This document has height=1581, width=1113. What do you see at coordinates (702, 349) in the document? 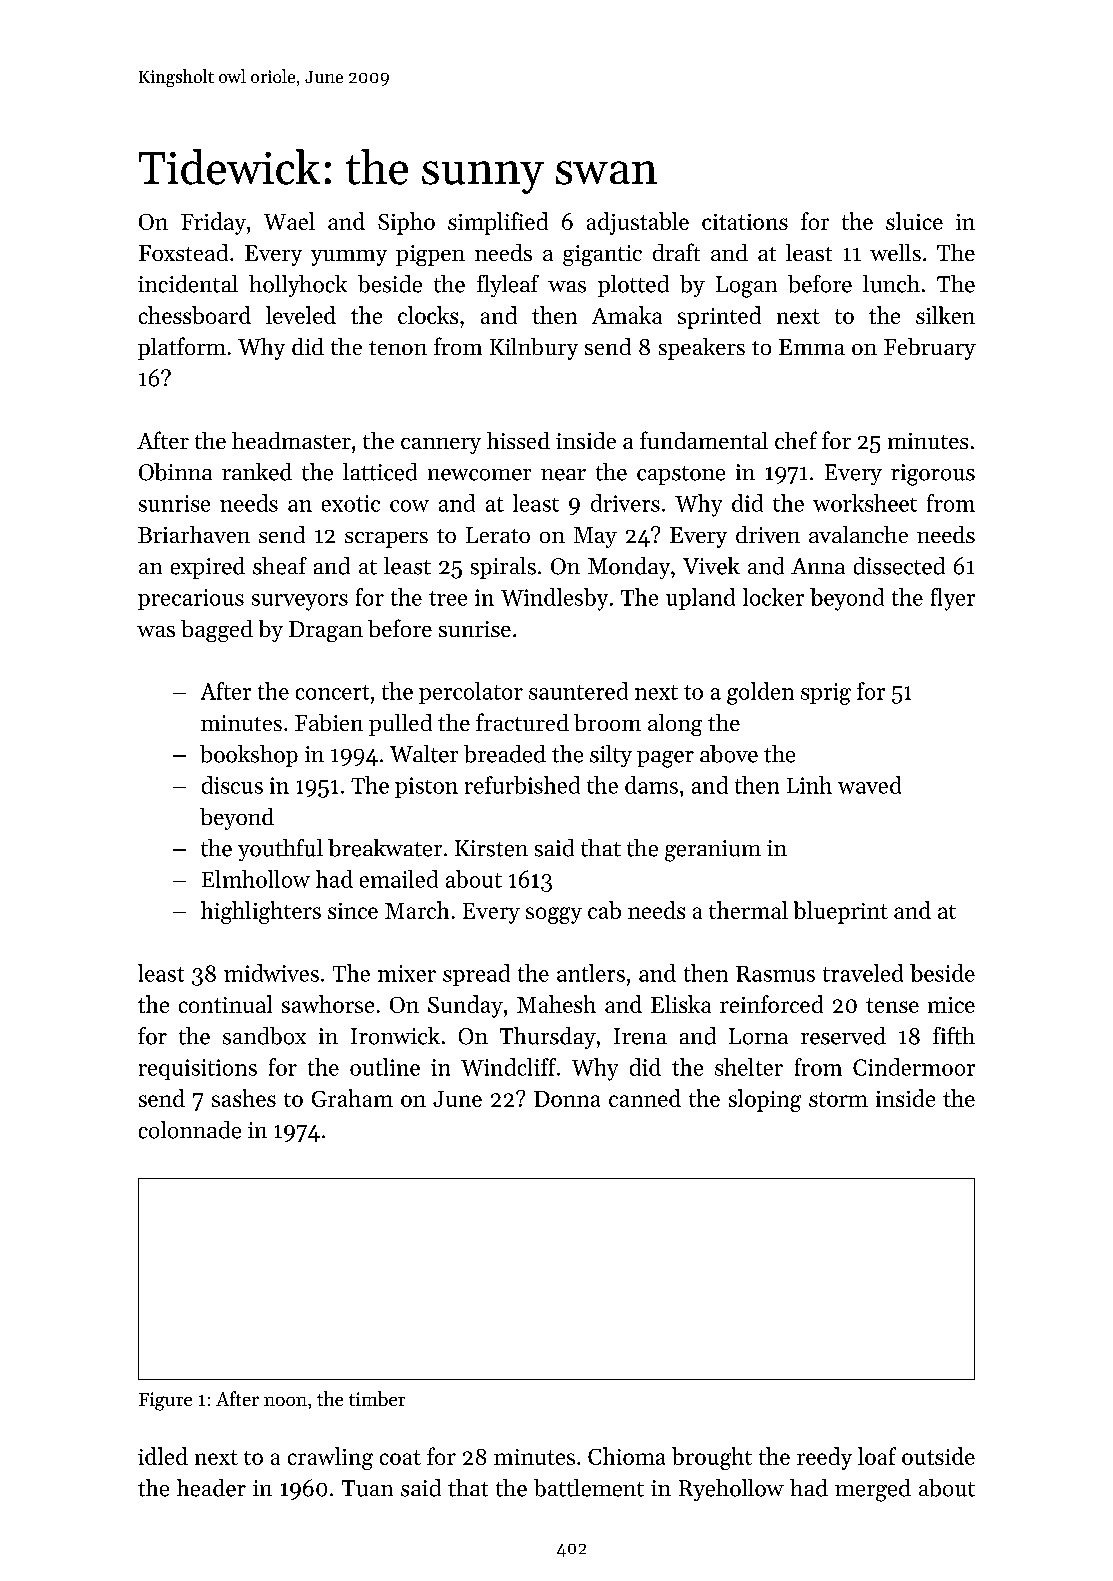
I see `speakers` at bounding box center [702, 349].
